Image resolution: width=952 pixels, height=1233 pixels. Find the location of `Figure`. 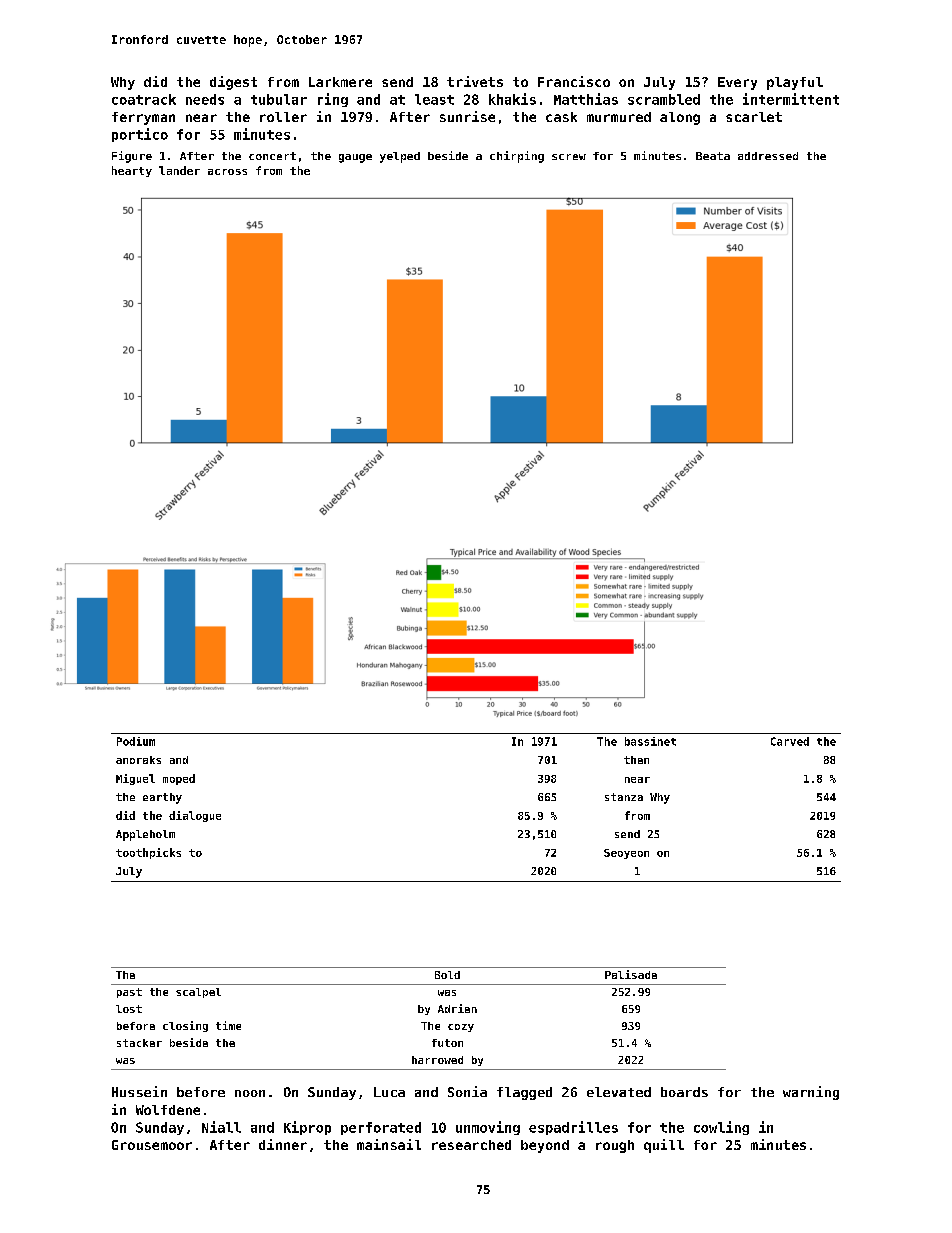

Figure is located at coordinates (132, 157).
